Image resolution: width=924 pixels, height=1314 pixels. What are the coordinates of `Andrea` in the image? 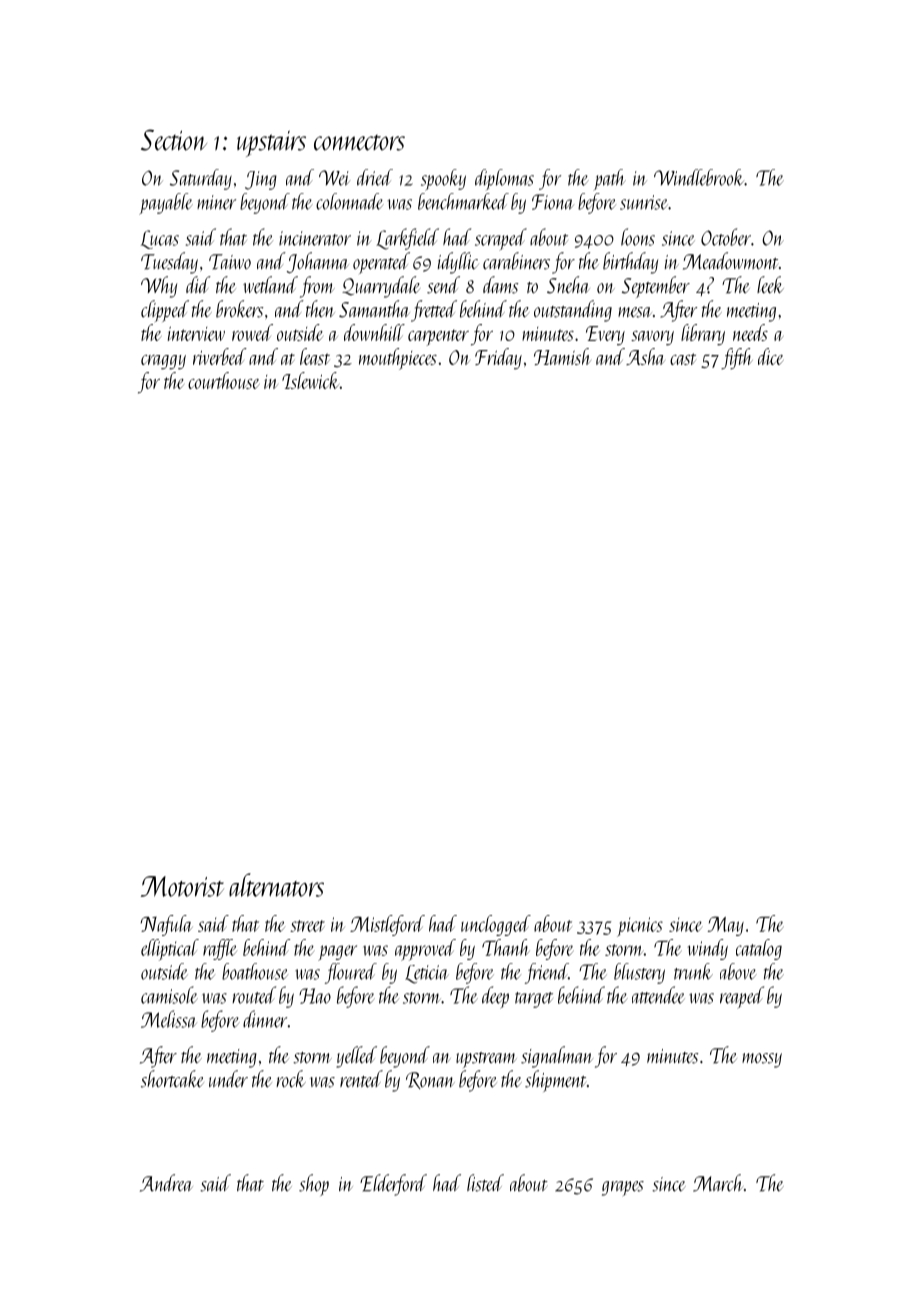 It's located at (166, 1183).
